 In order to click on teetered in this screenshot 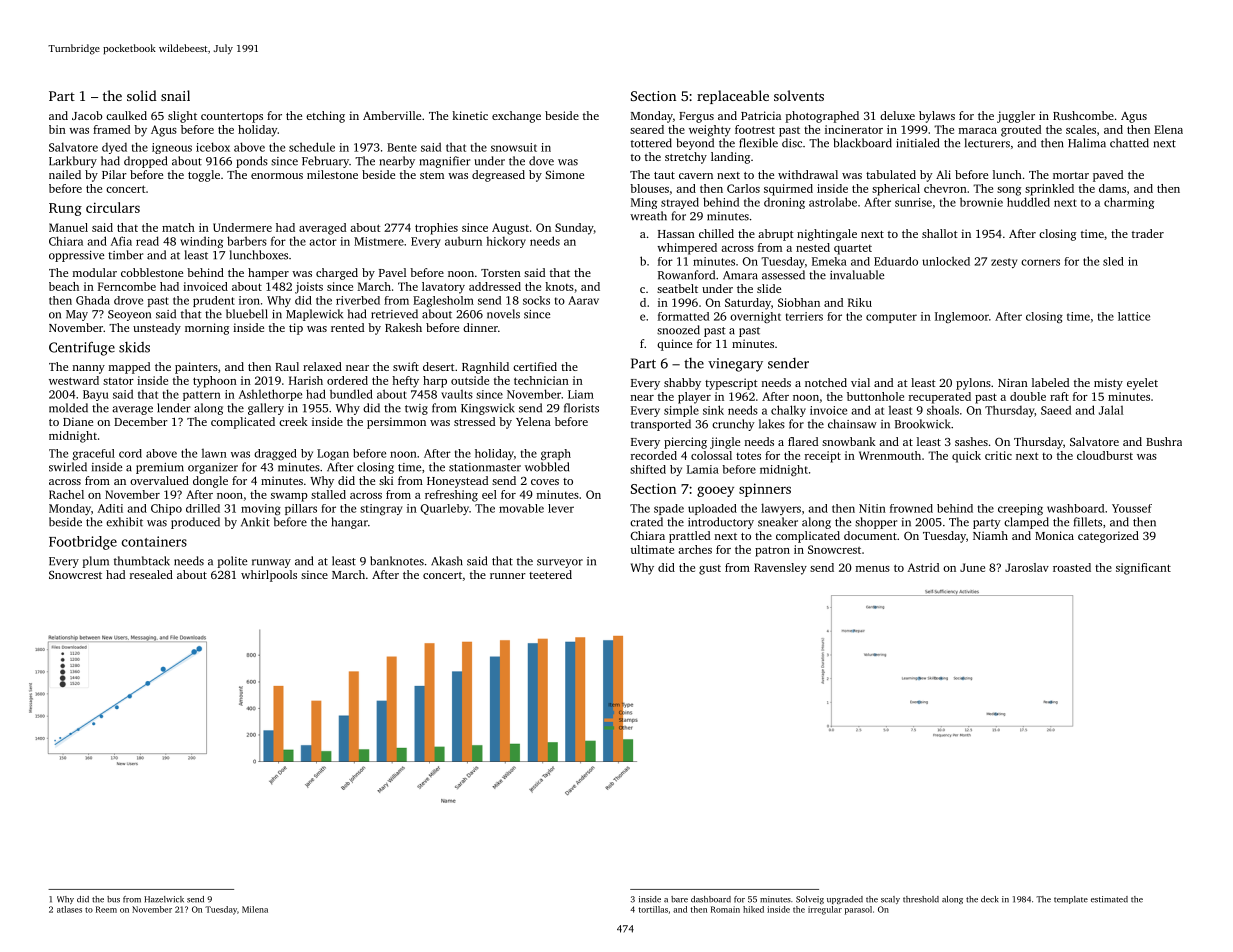, I will do `click(550, 574)`.
